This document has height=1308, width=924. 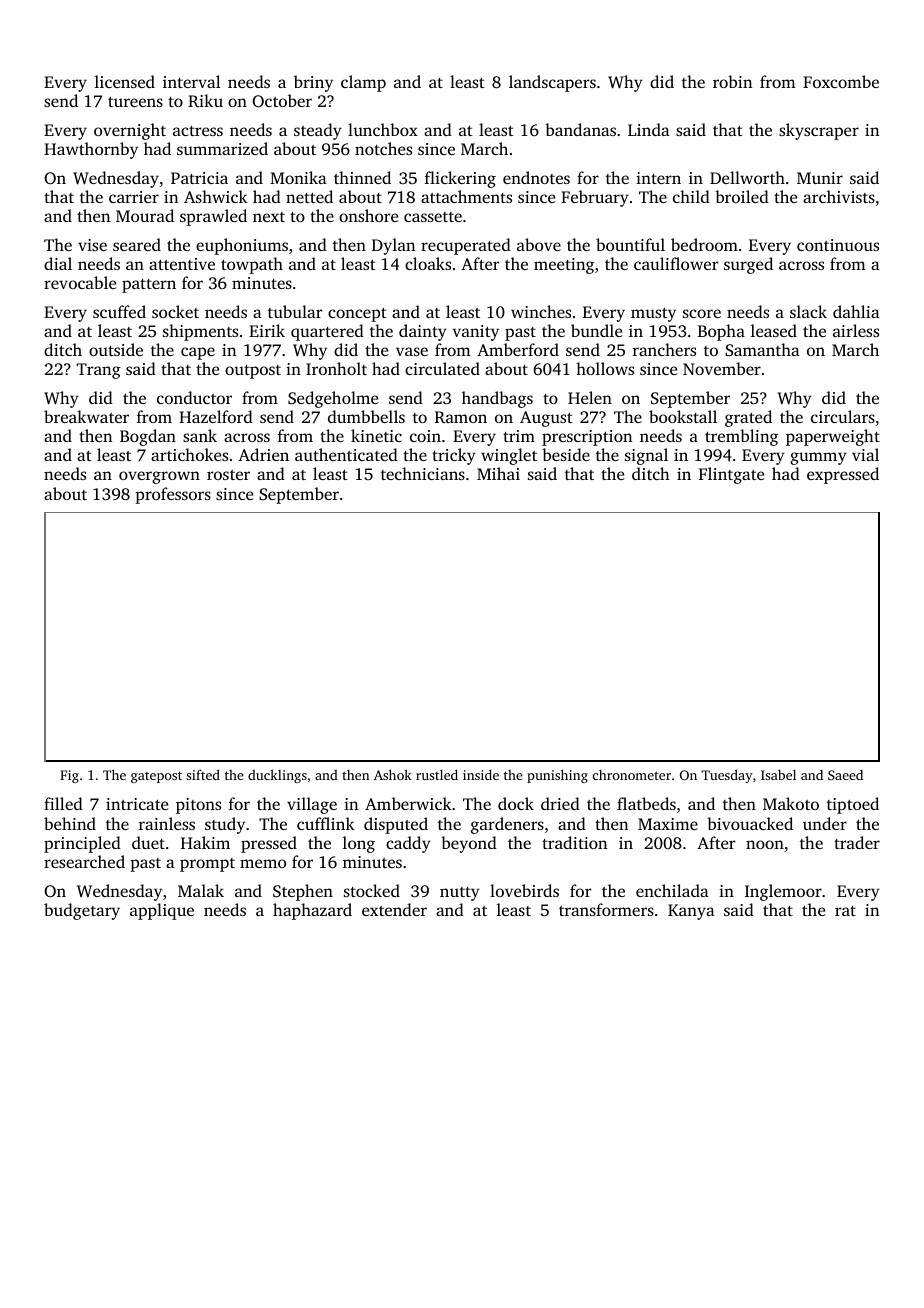 I want to click on handbags, so click(x=497, y=399).
